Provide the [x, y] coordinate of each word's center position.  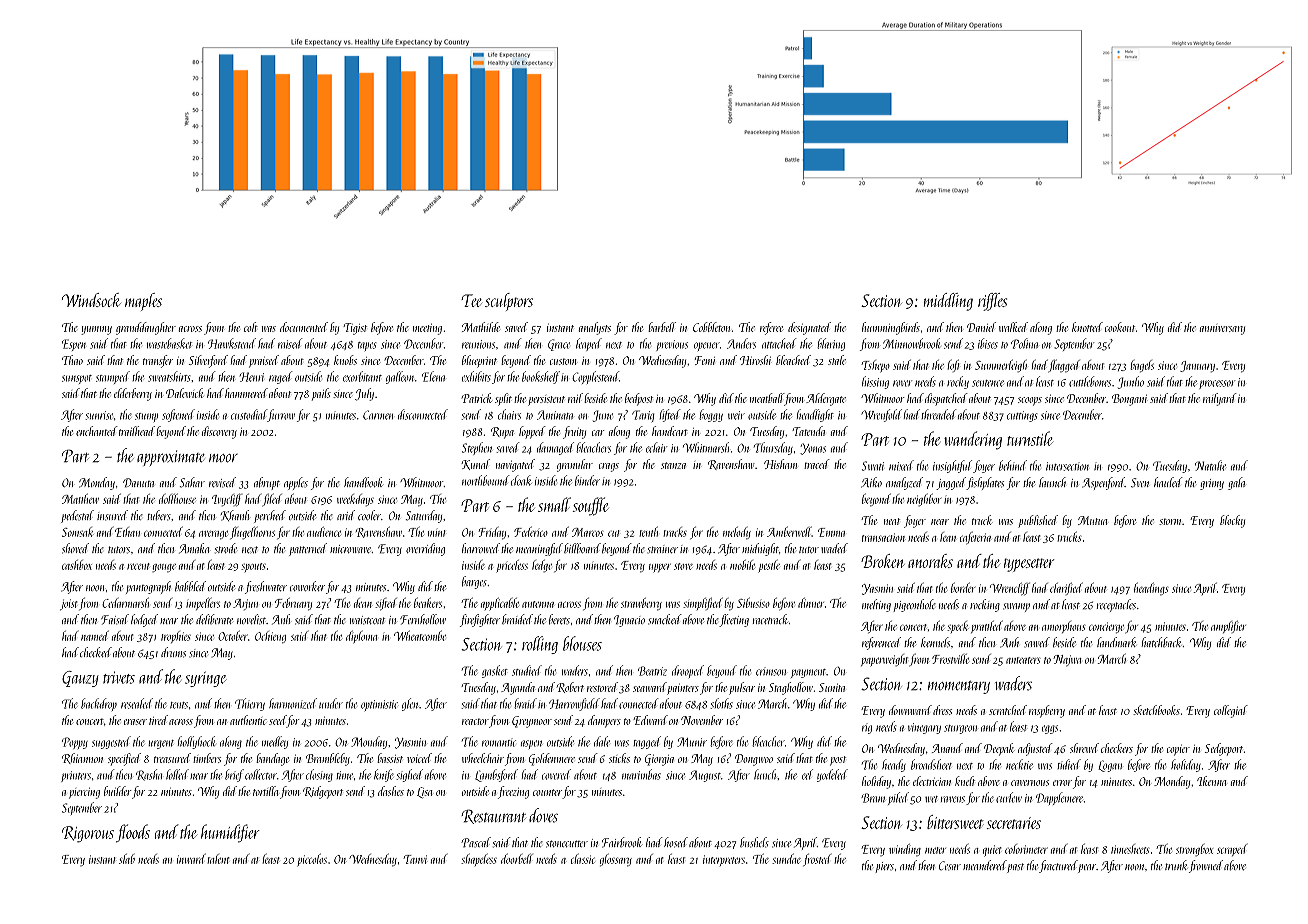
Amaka [194, 548]
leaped [589, 344]
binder [587, 480]
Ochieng [270, 637]
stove [683, 566]
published [1038, 521]
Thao [72, 360]
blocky [1232, 521]
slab [127, 859]
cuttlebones [1090, 381]
